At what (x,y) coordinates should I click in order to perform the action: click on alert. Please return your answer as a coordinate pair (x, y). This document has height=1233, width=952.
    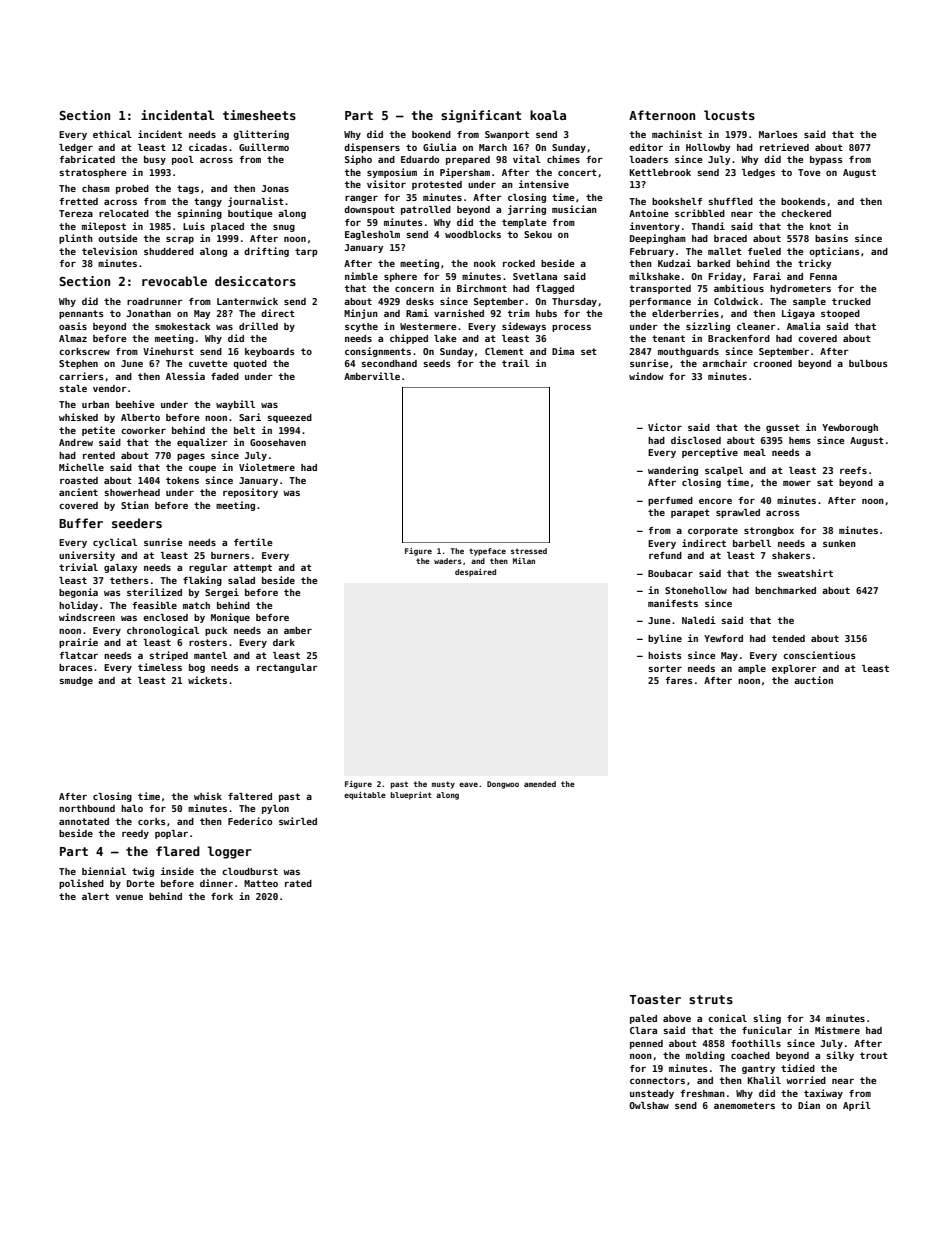
    Looking at the image, I should click on (95, 896).
